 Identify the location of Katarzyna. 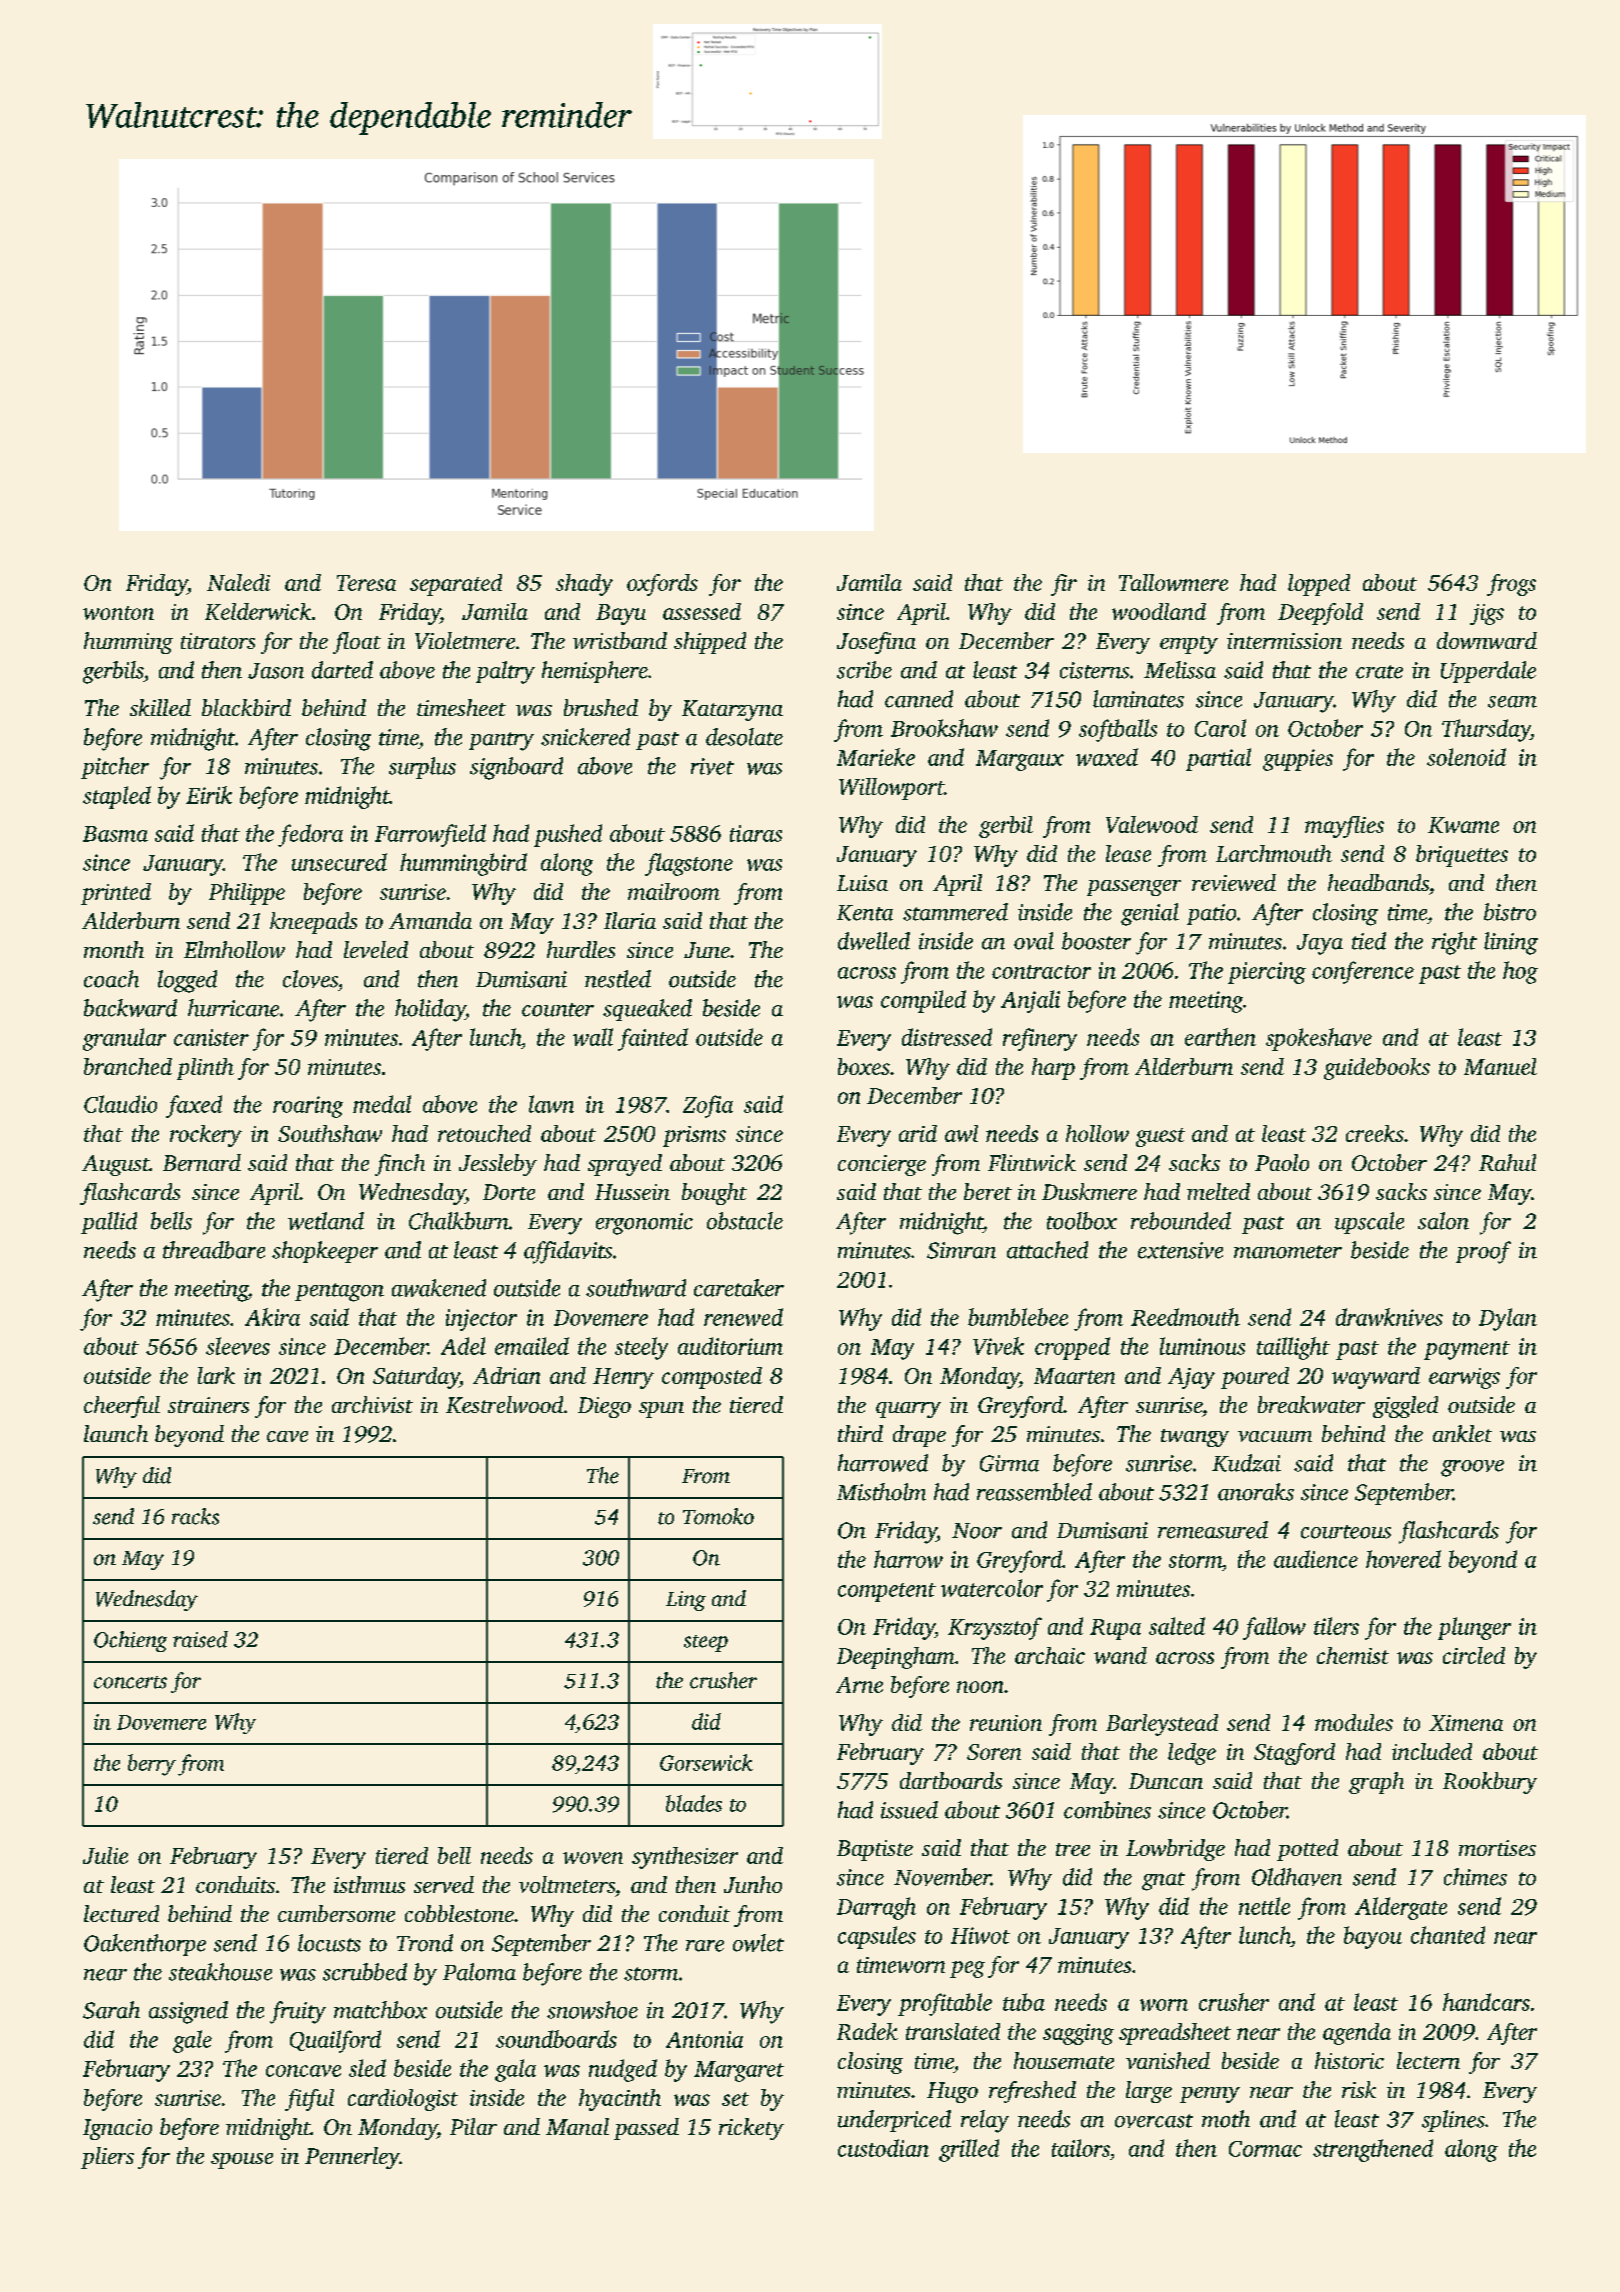
(732, 710).
